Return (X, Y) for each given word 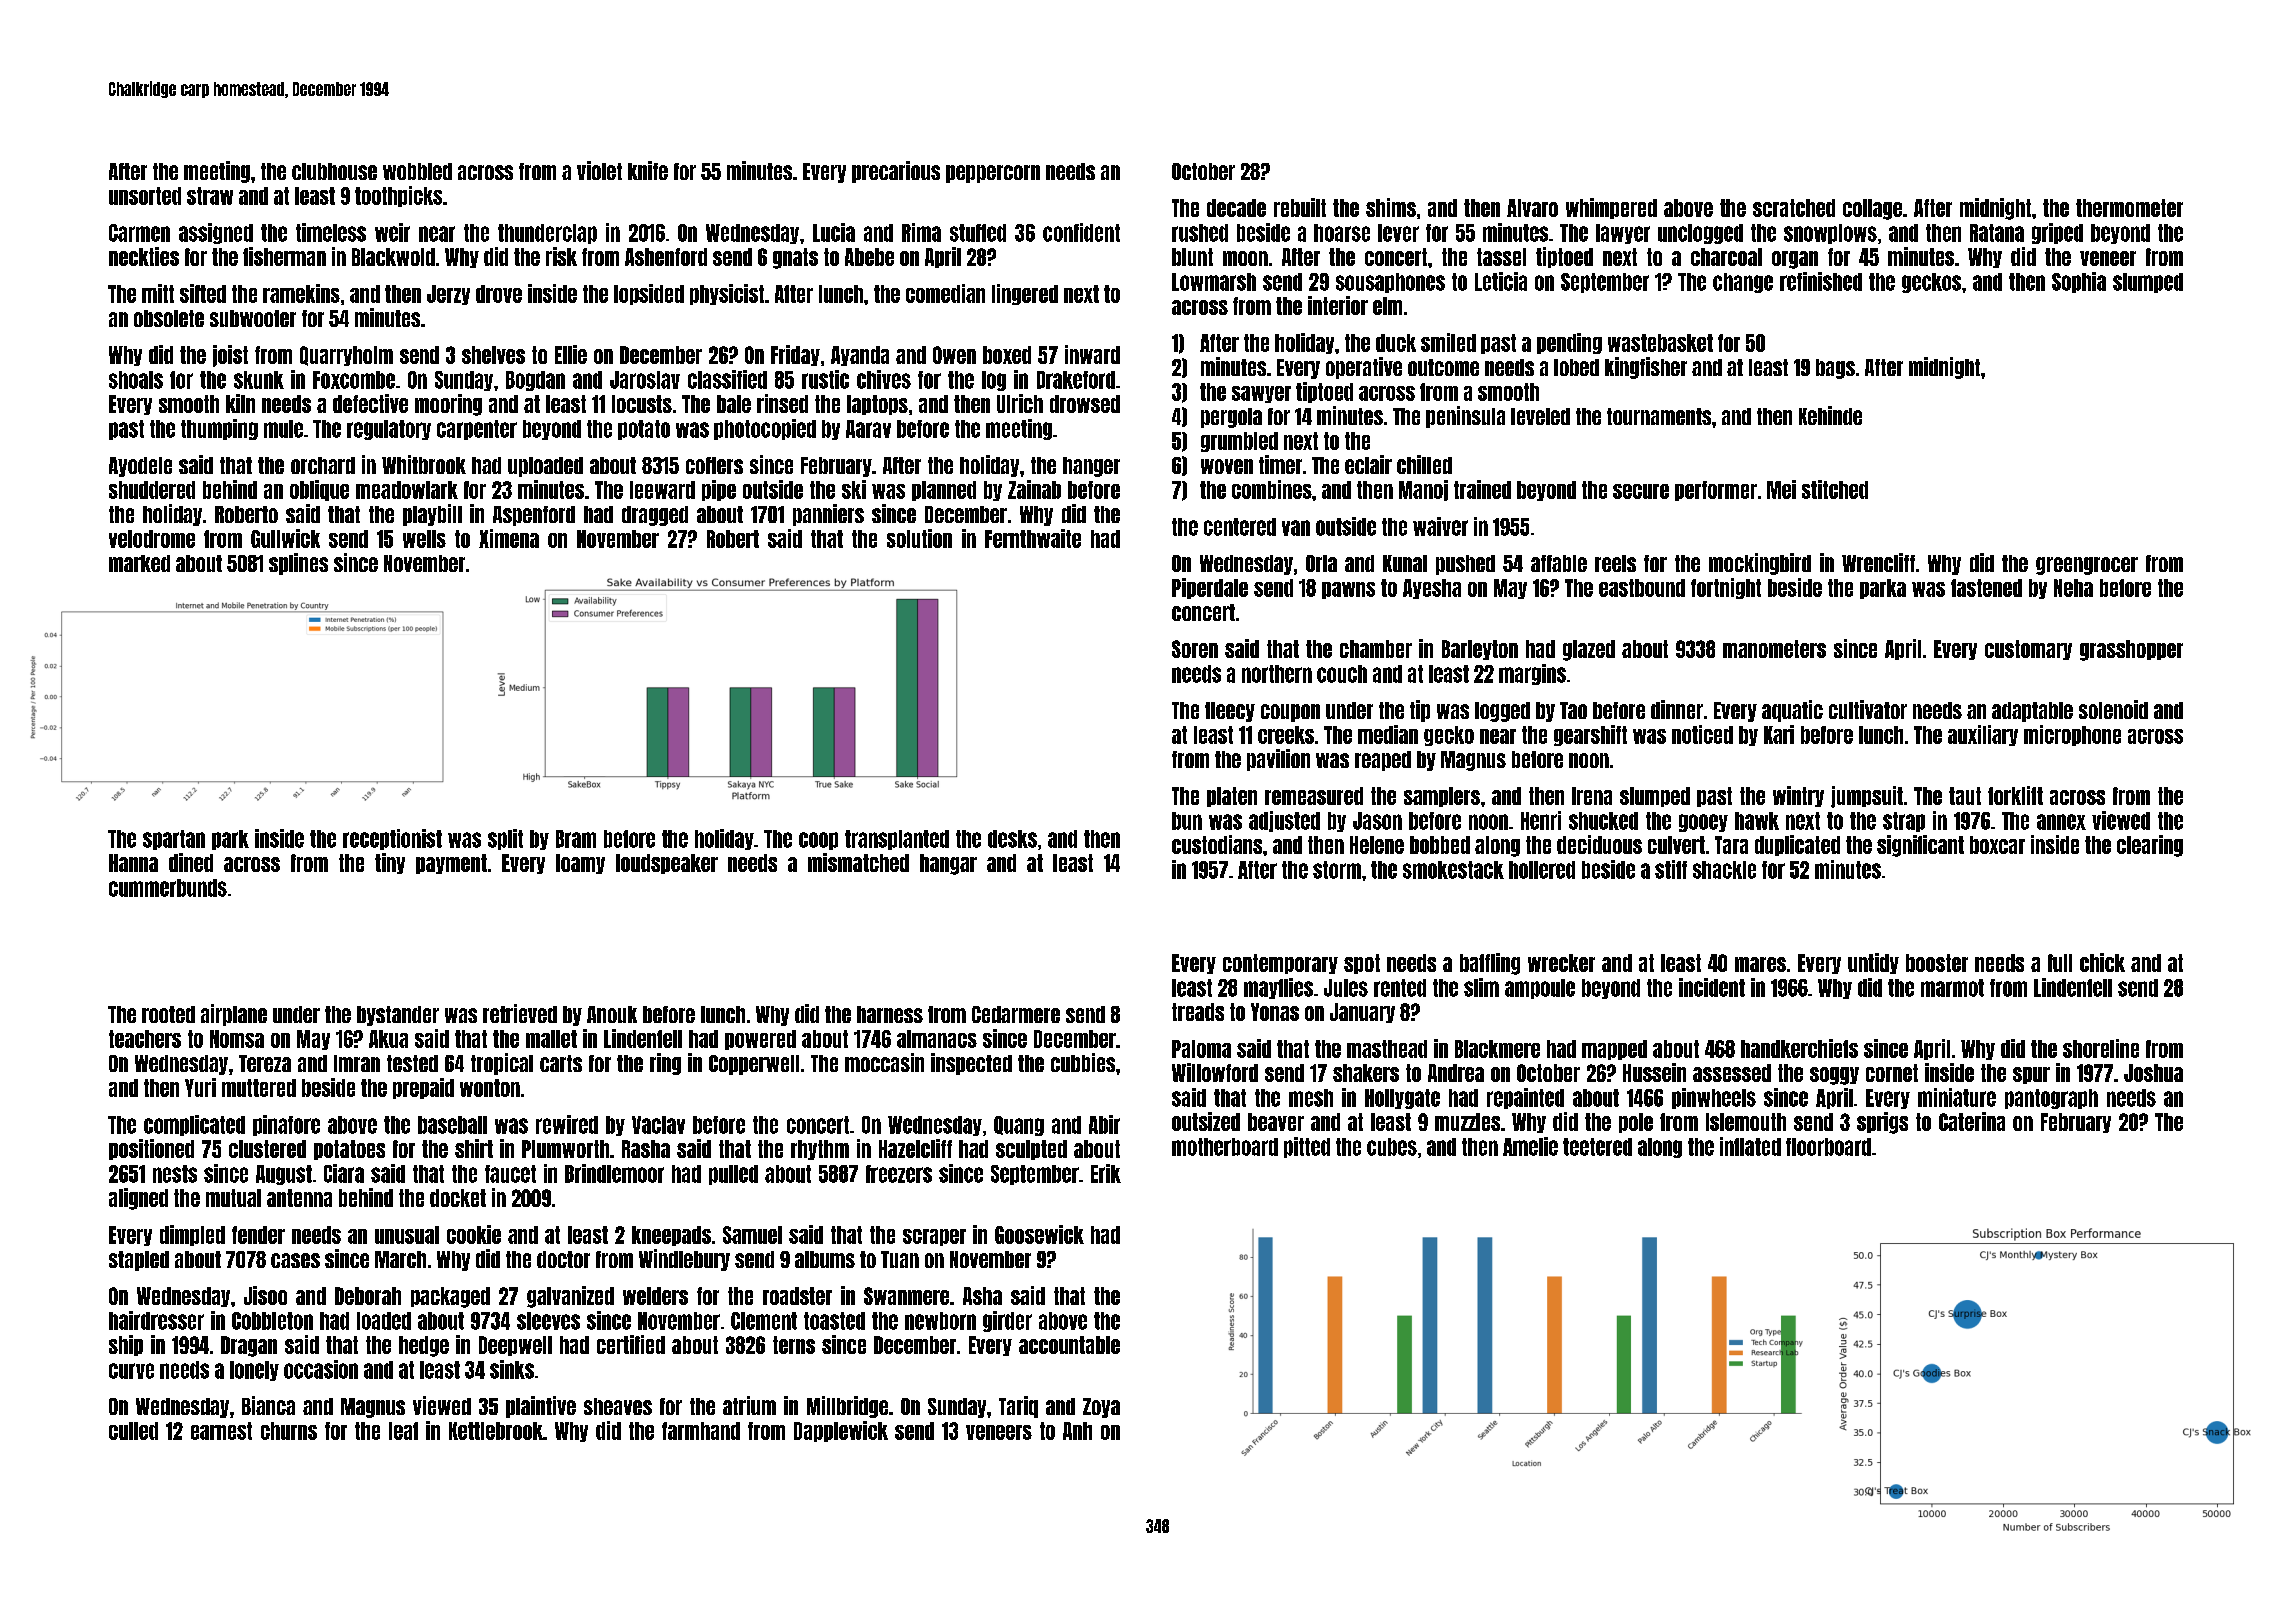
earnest (221, 1431)
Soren (1195, 649)
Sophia (2079, 282)
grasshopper (2131, 650)
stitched (1835, 489)
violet (599, 170)
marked (139, 563)
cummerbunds (168, 888)
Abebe (869, 257)
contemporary (1280, 964)
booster (1937, 963)
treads (1198, 1012)
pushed (1465, 565)
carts (561, 1063)
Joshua (2153, 1073)
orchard (323, 465)
